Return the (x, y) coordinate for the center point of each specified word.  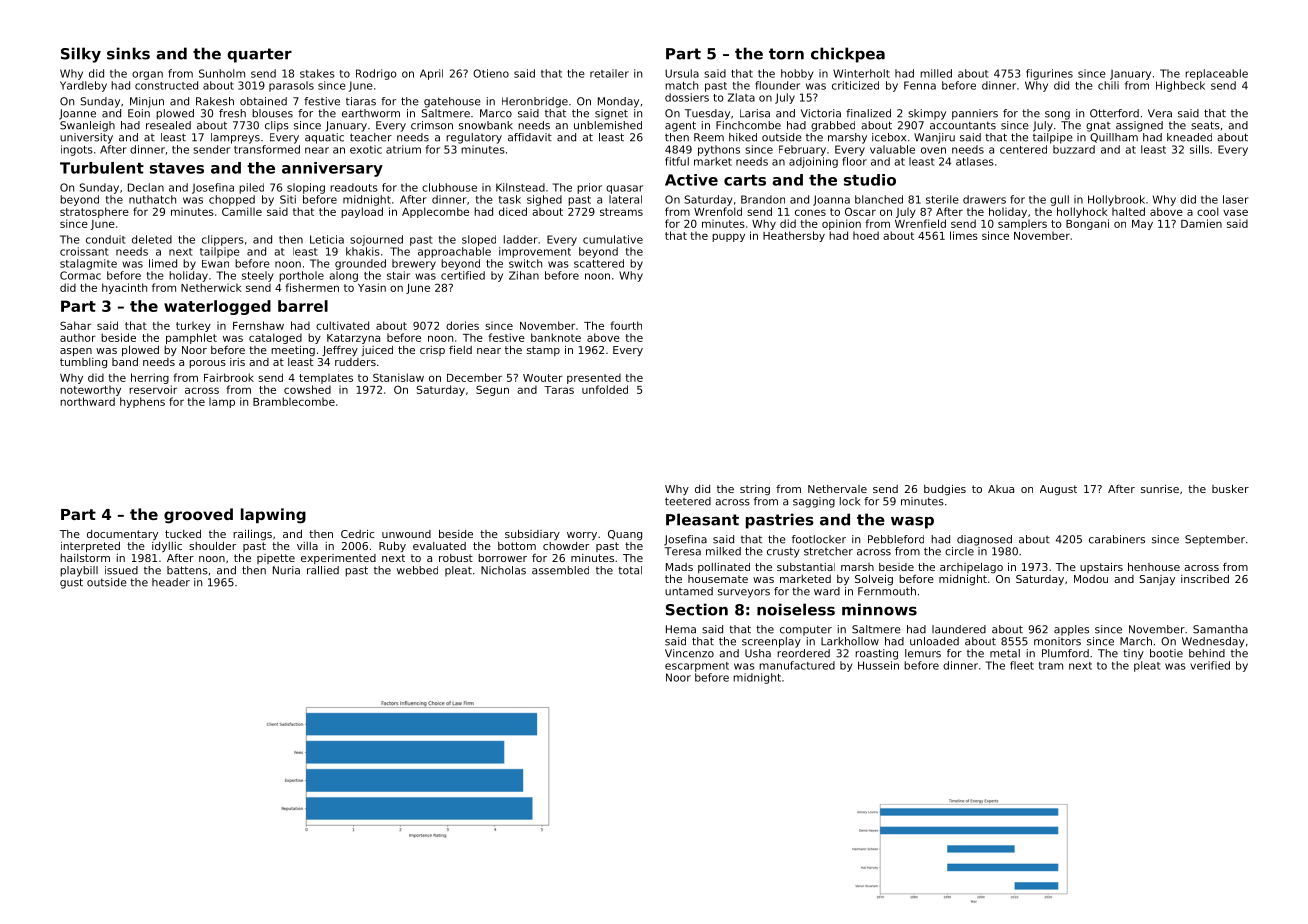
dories (462, 325)
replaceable (1216, 74)
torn (786, 54)
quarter (259, 55)
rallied (323, 570)
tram (1051, 666)
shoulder (212, 546)
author (78, 337)
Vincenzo (689, 653)
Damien (1201, 223)
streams (621, 212)
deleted (152, 239)
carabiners (1117, 539)
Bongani (1087, 224)
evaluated (439, 546)
